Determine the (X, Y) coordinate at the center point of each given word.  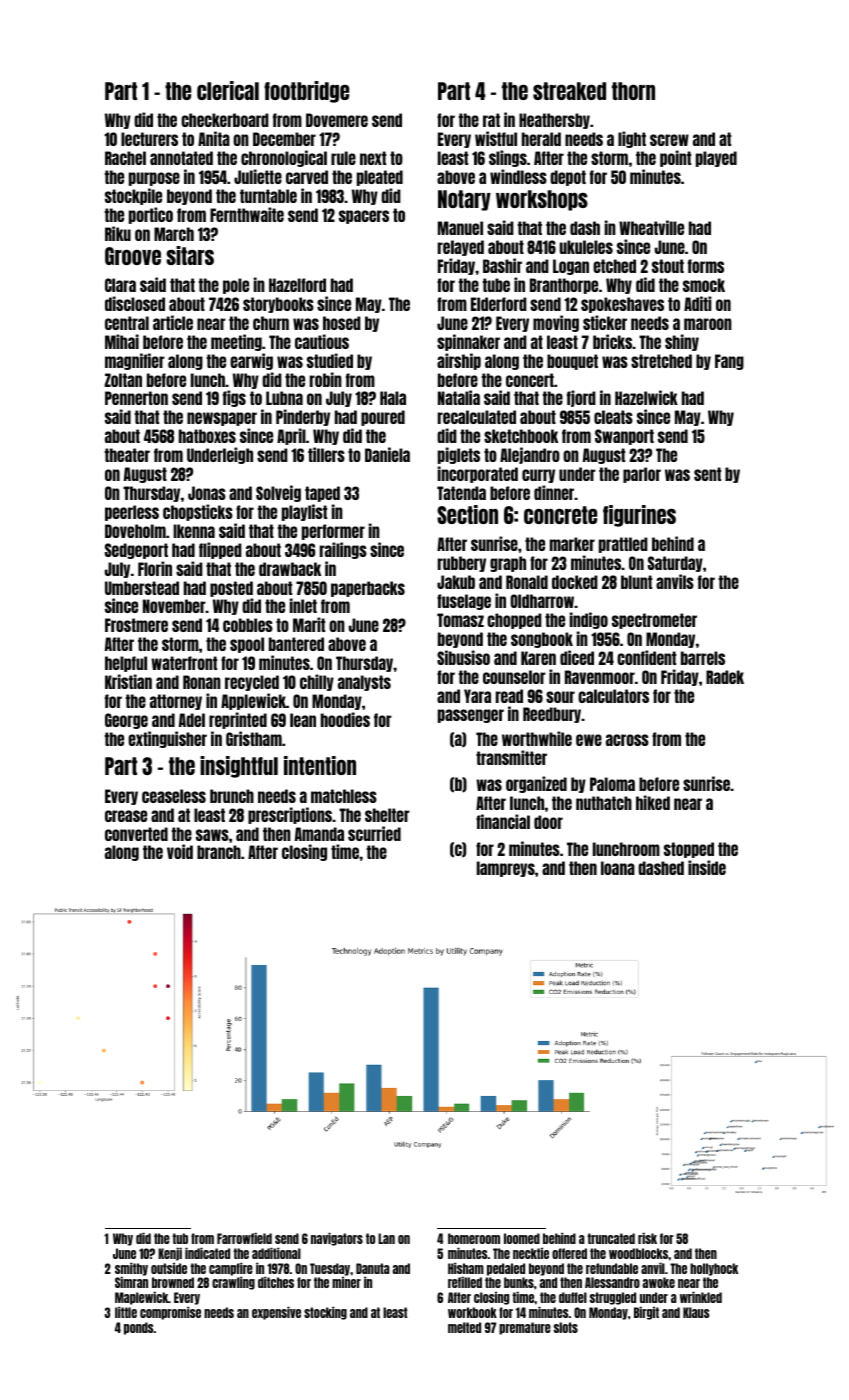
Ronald (527, 582)
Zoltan (123, 380)
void (180, 851)
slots (566, 1327)
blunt (636, 582)
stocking (325, 1313)
